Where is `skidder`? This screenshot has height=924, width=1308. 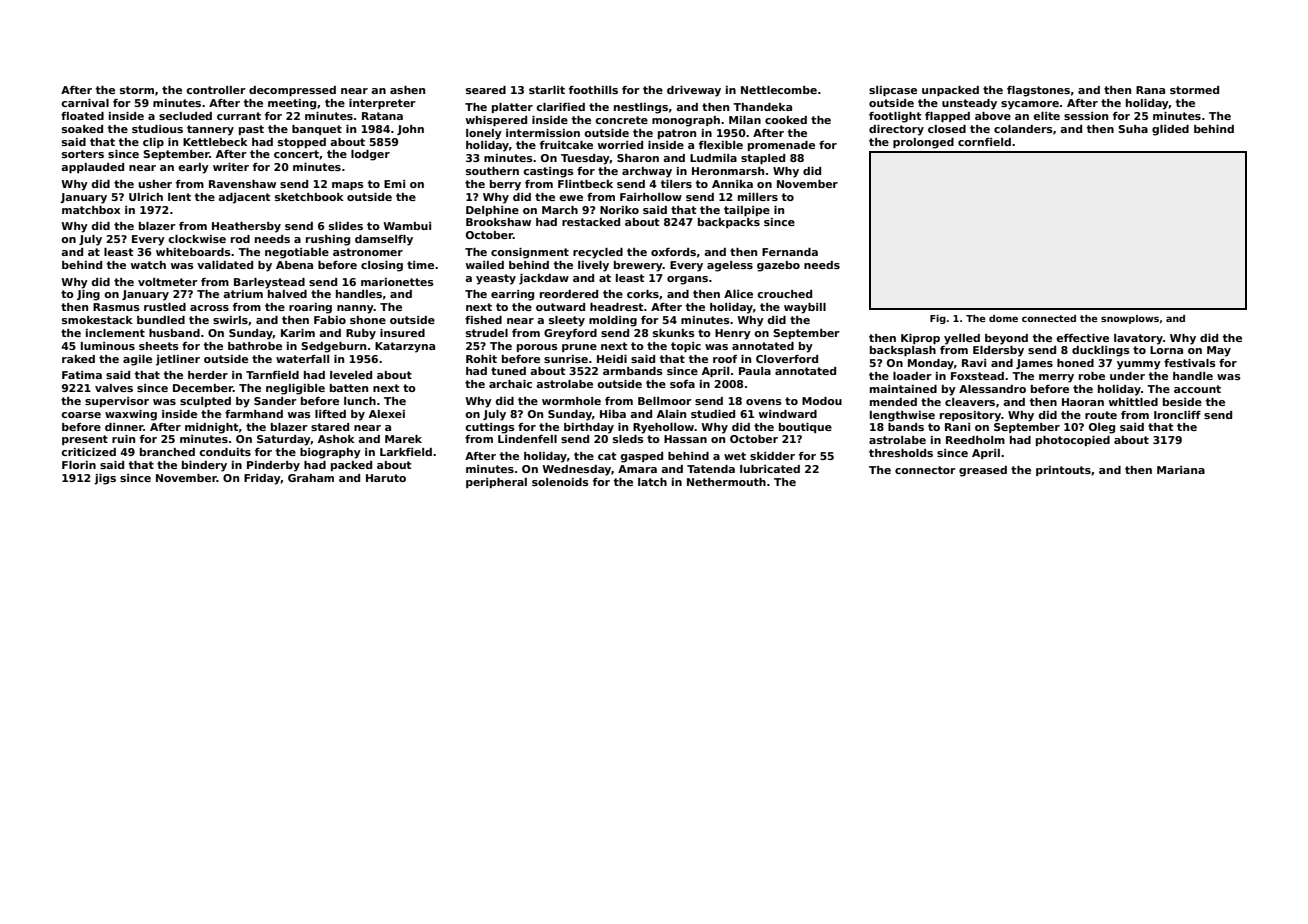 skidder is located at coordinates (772, 456).
